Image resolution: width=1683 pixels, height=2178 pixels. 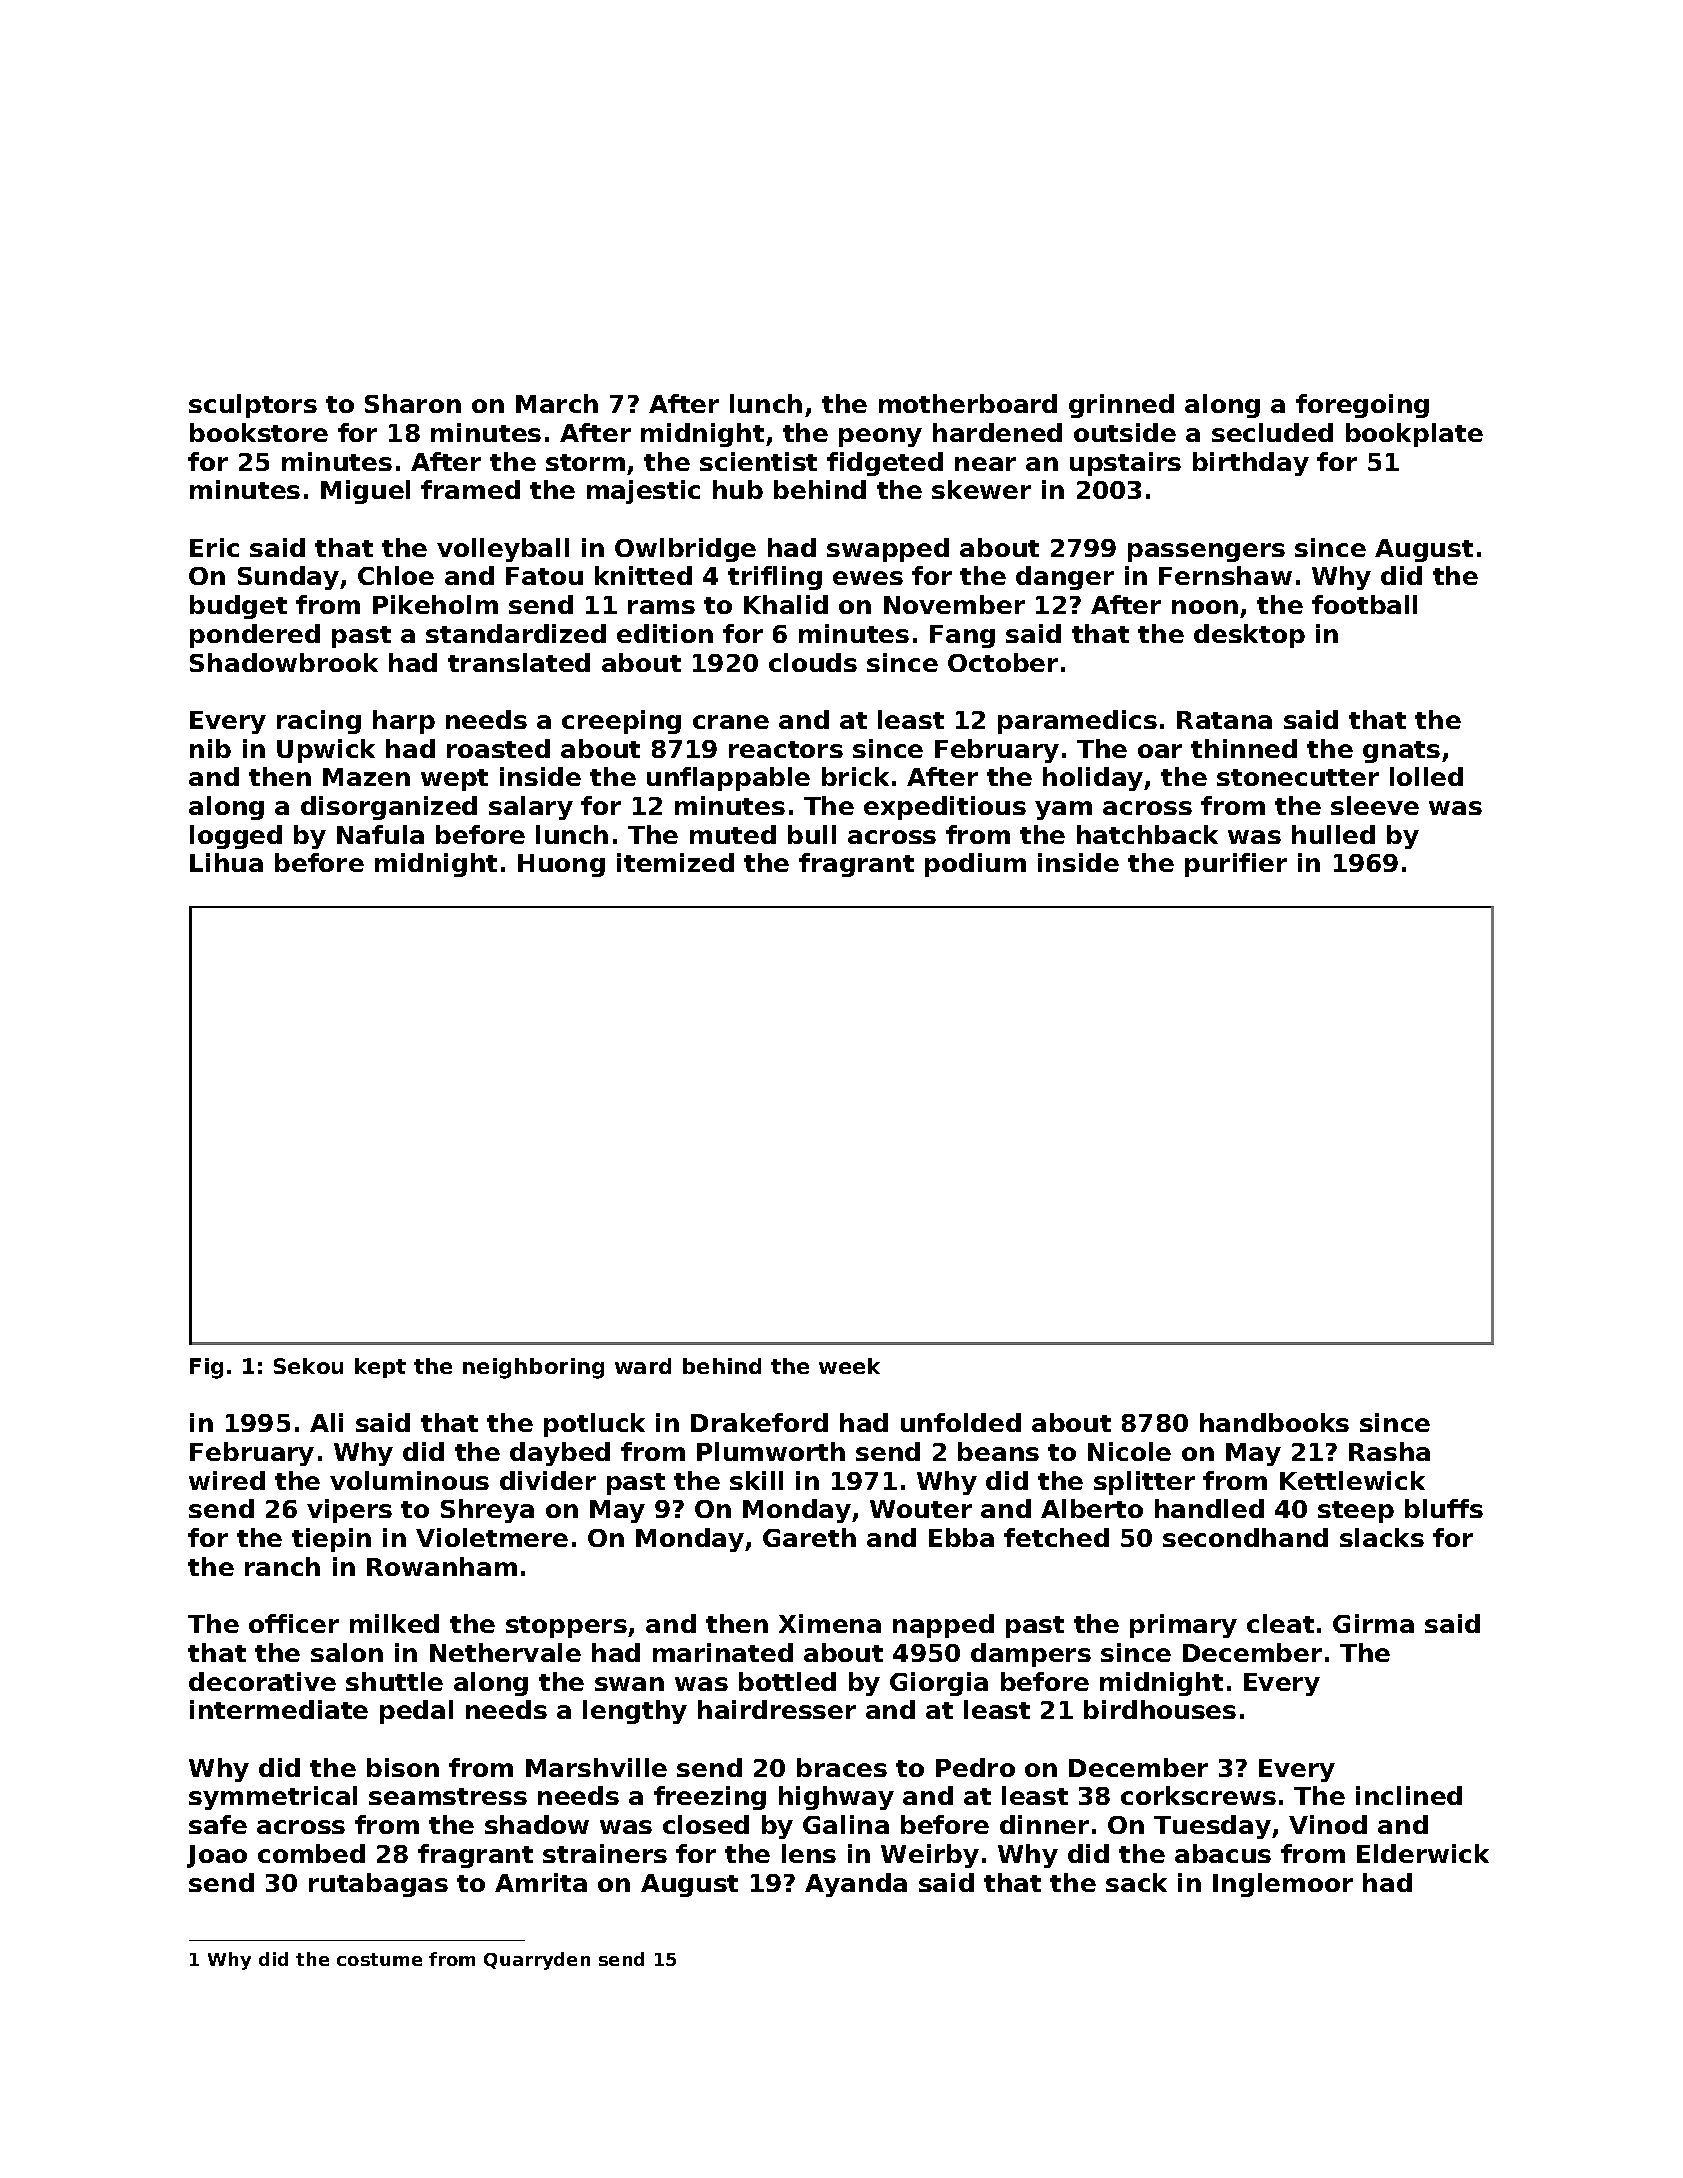 I want to click on Eric, so click(x=214, y=547).
